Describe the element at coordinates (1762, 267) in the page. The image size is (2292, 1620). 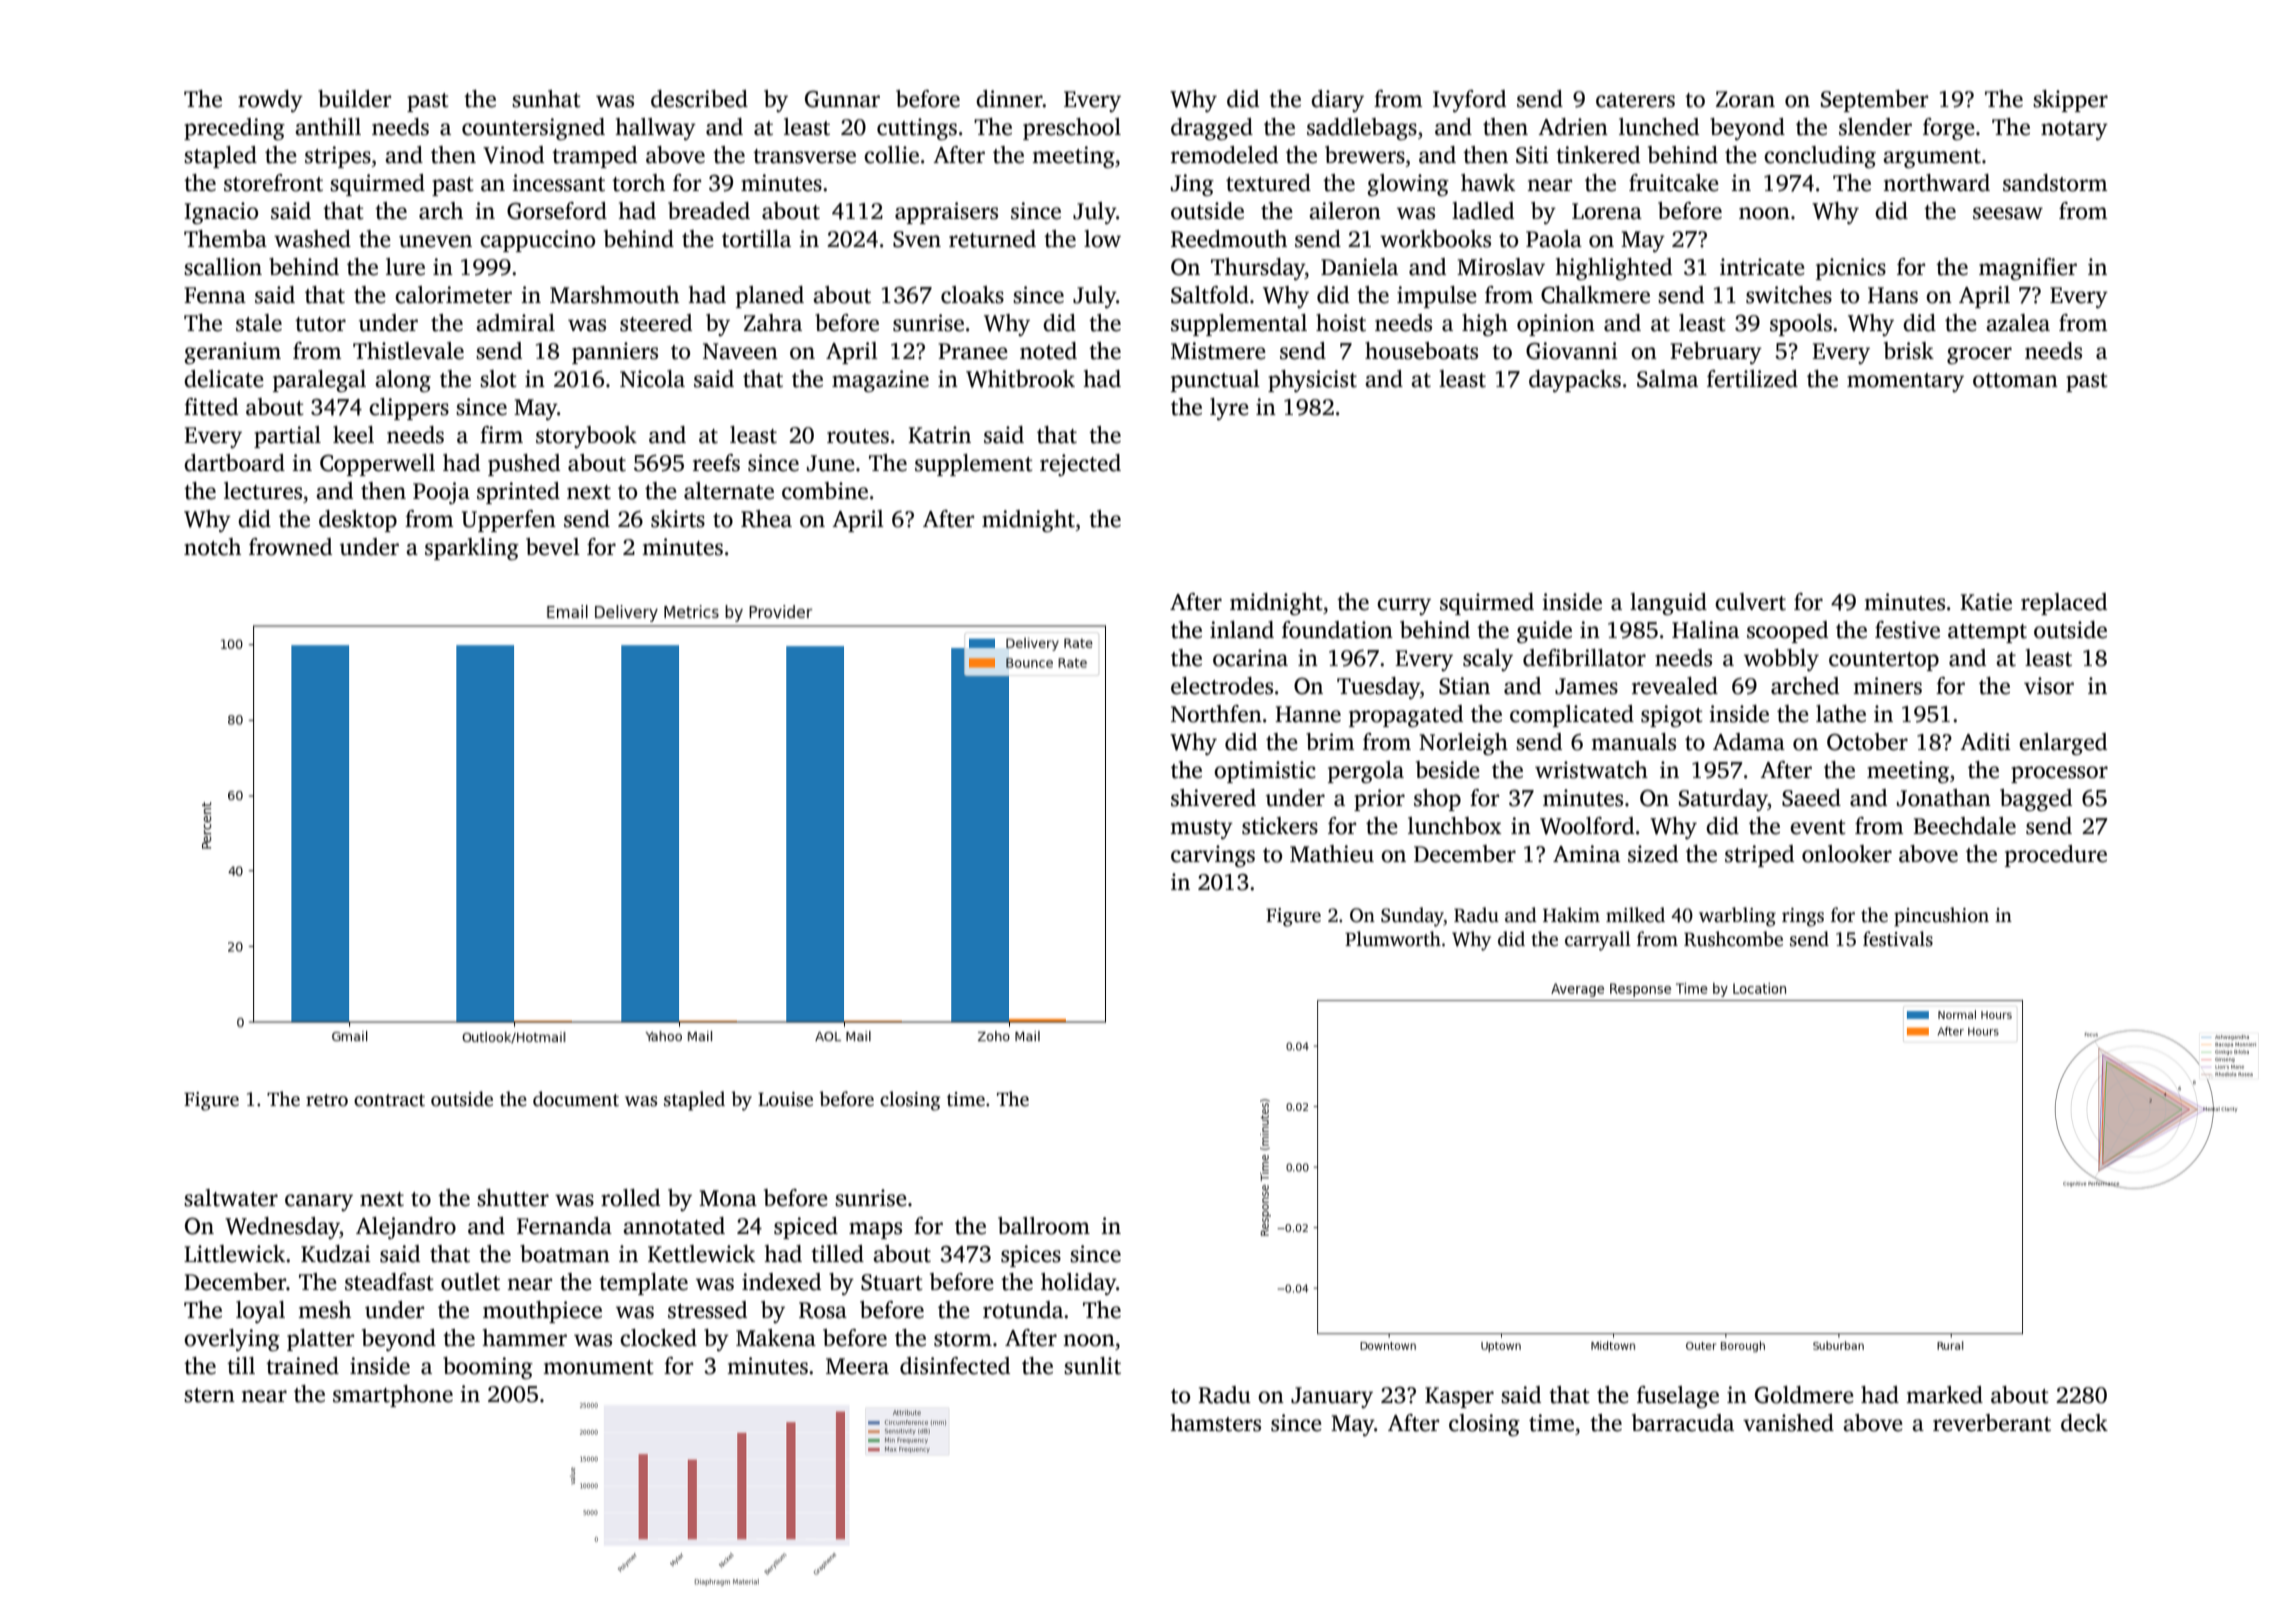
I see `intricate` at that location.
